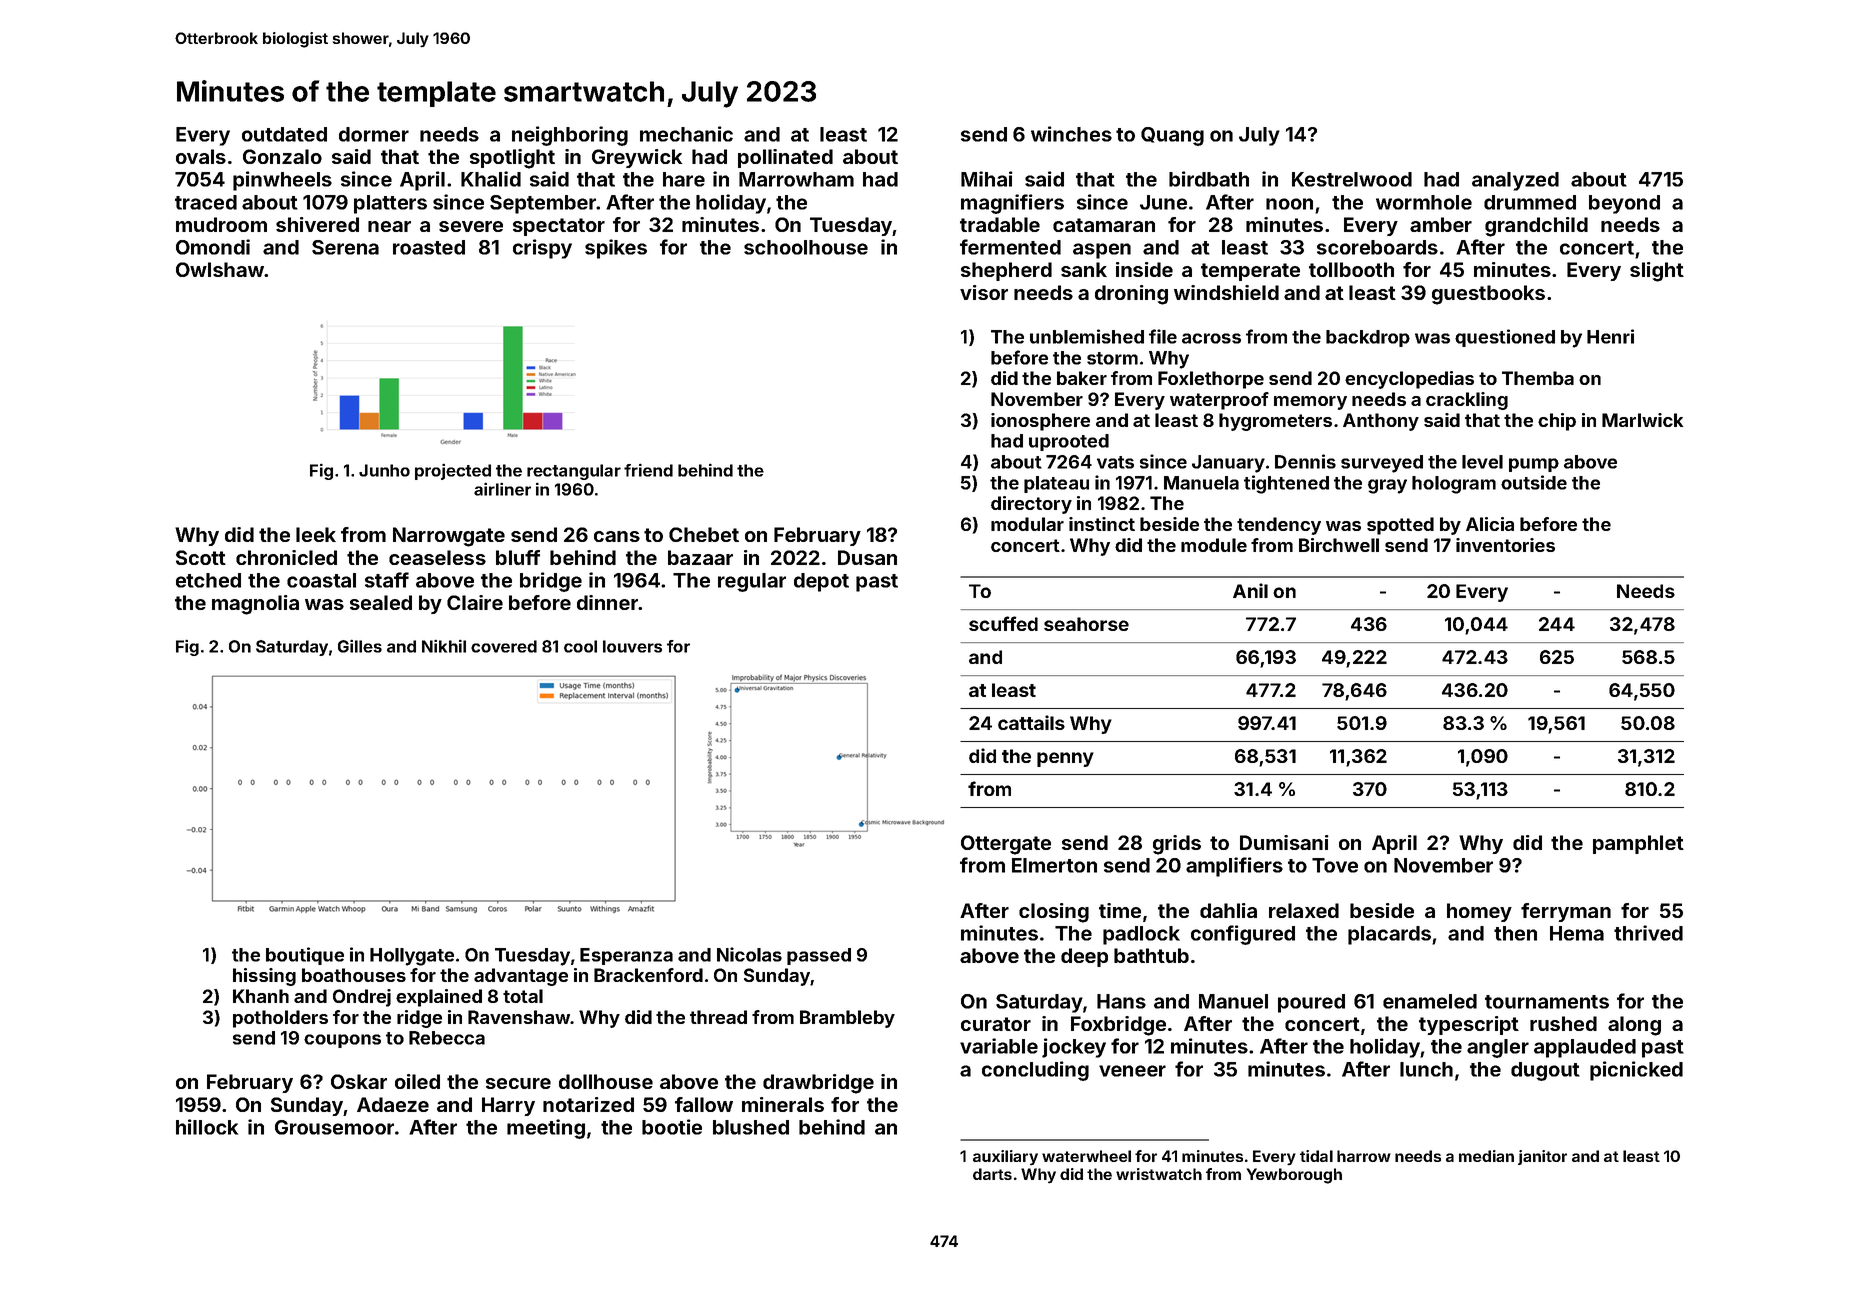  What do you see at coordinates (1505, 545) in the screenshot?
I see `inventories` at bounding box center [1505, 545].
